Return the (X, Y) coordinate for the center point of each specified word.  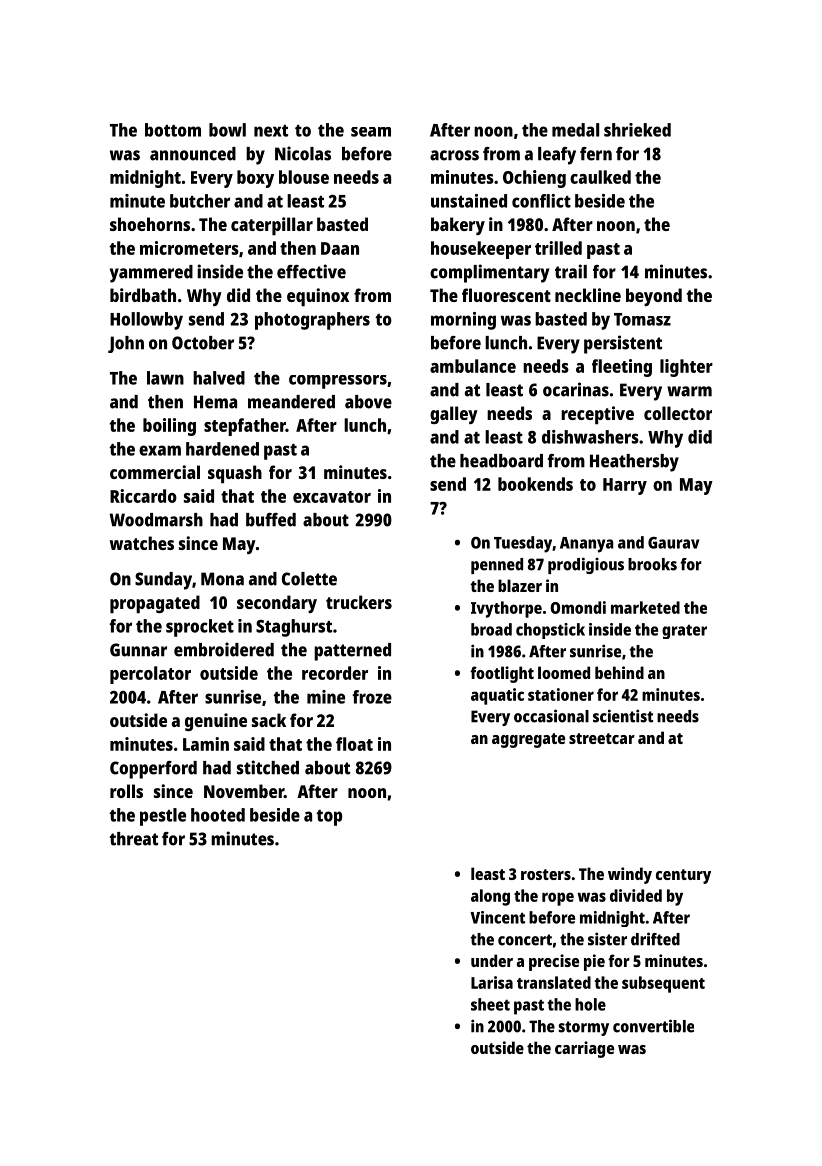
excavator (332, 497)
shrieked (637, 130)
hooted (218, 815)
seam (371, 132)
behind (619, 672)
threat (134, 839)
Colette (309, 579)
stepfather (245, 427)
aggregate (528, 740)
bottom (173, 130)
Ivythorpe (506, 609)
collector (678, 413)
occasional (551, 716)
